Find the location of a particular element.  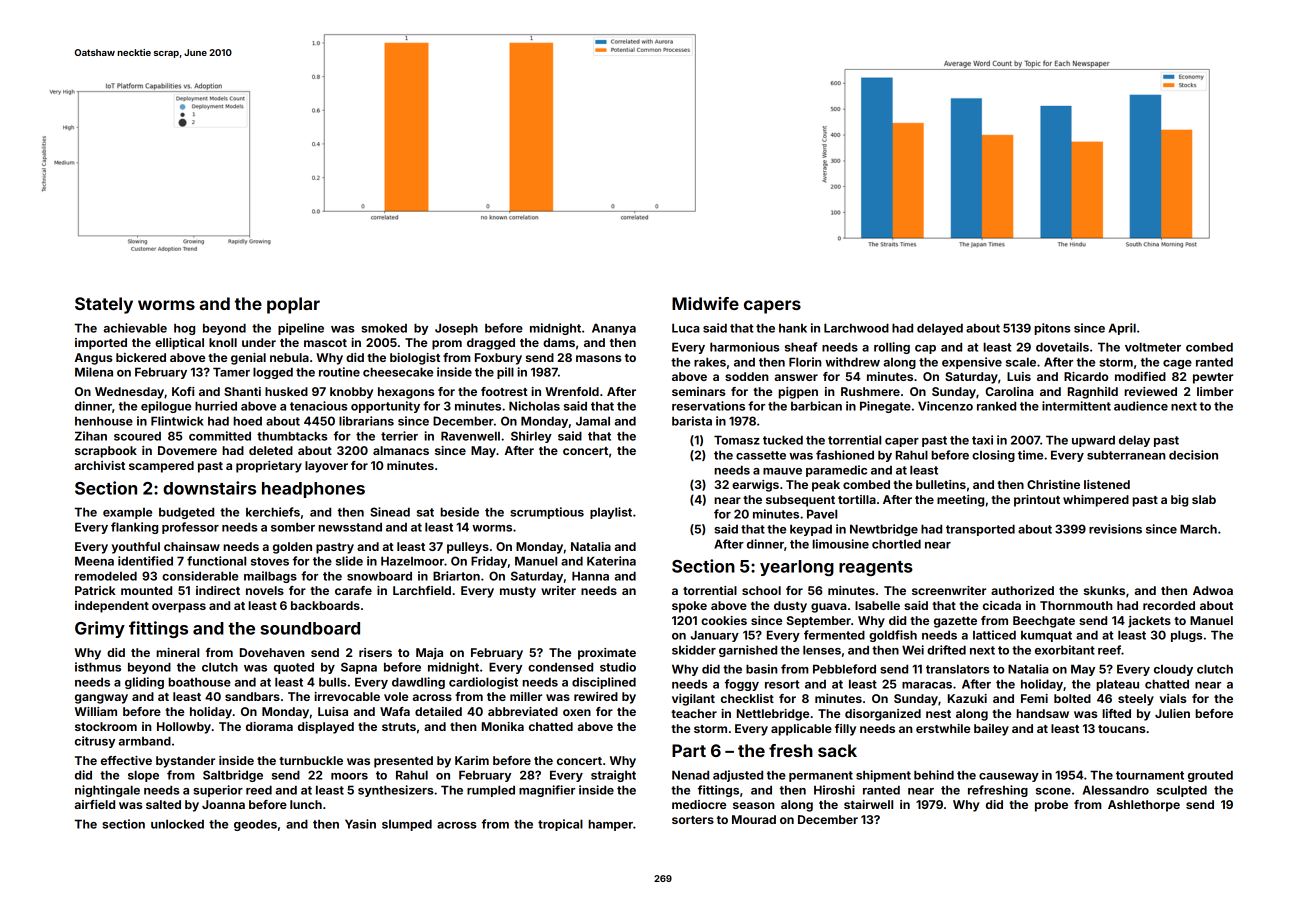

Pavel is located at coordinates (822, 514).
